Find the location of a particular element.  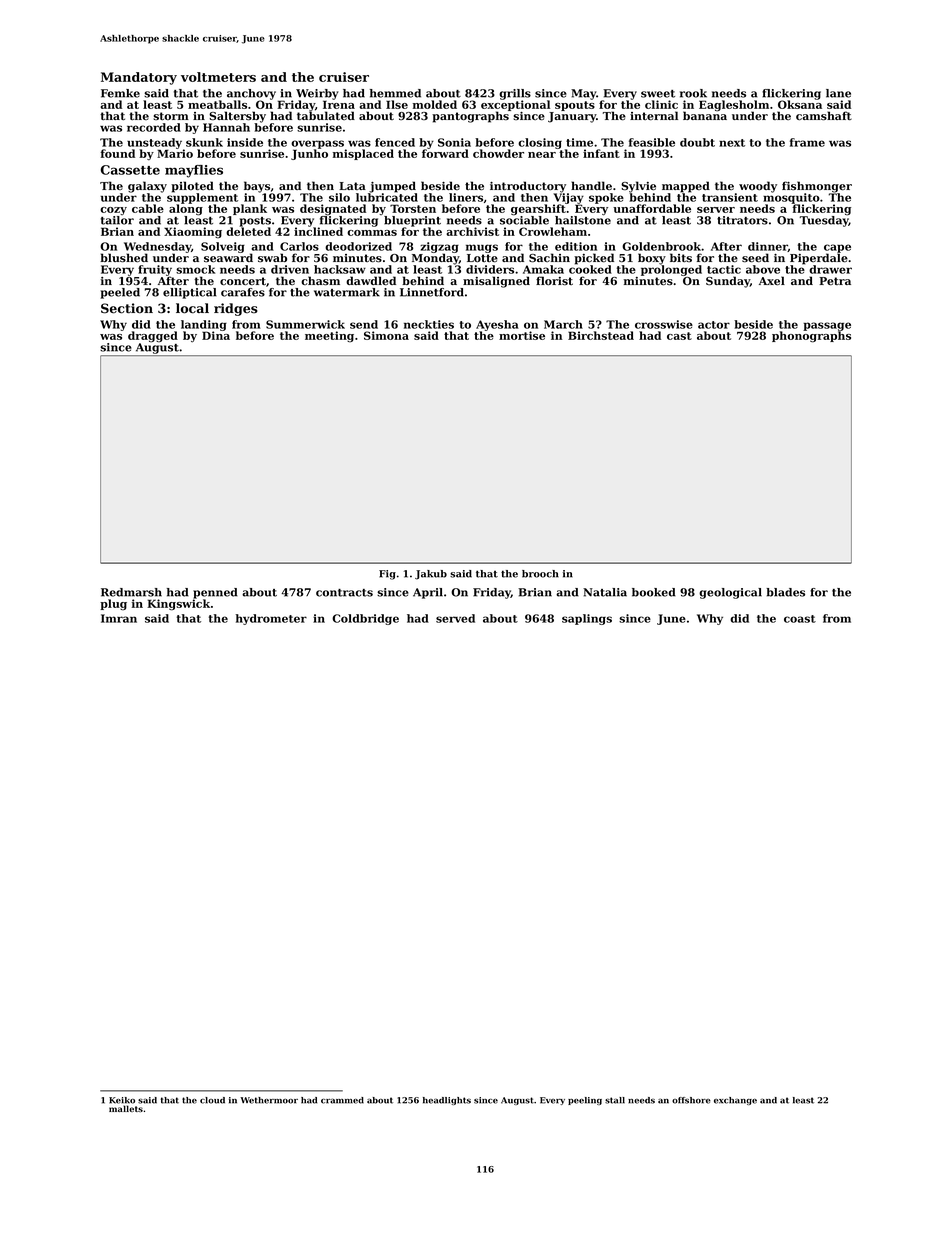

carafes is located at coordinates (243, 292).
